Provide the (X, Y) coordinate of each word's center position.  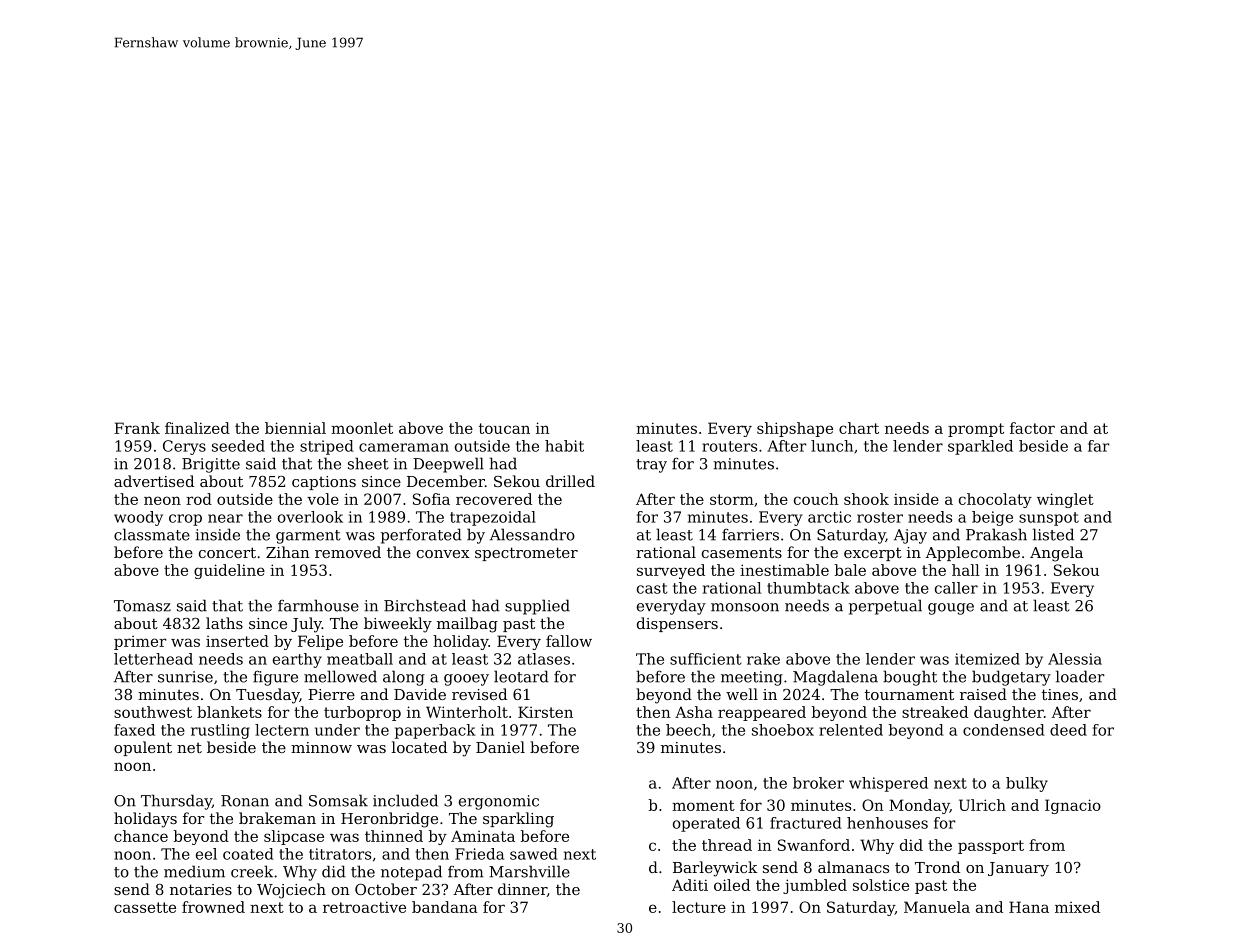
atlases (544, 659)
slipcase (294, 837)
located (419, 747)
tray (651, 466)
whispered (888, 784)
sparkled (980, 447)
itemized (987, 659)
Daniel (500, 747)
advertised (154, 481)
